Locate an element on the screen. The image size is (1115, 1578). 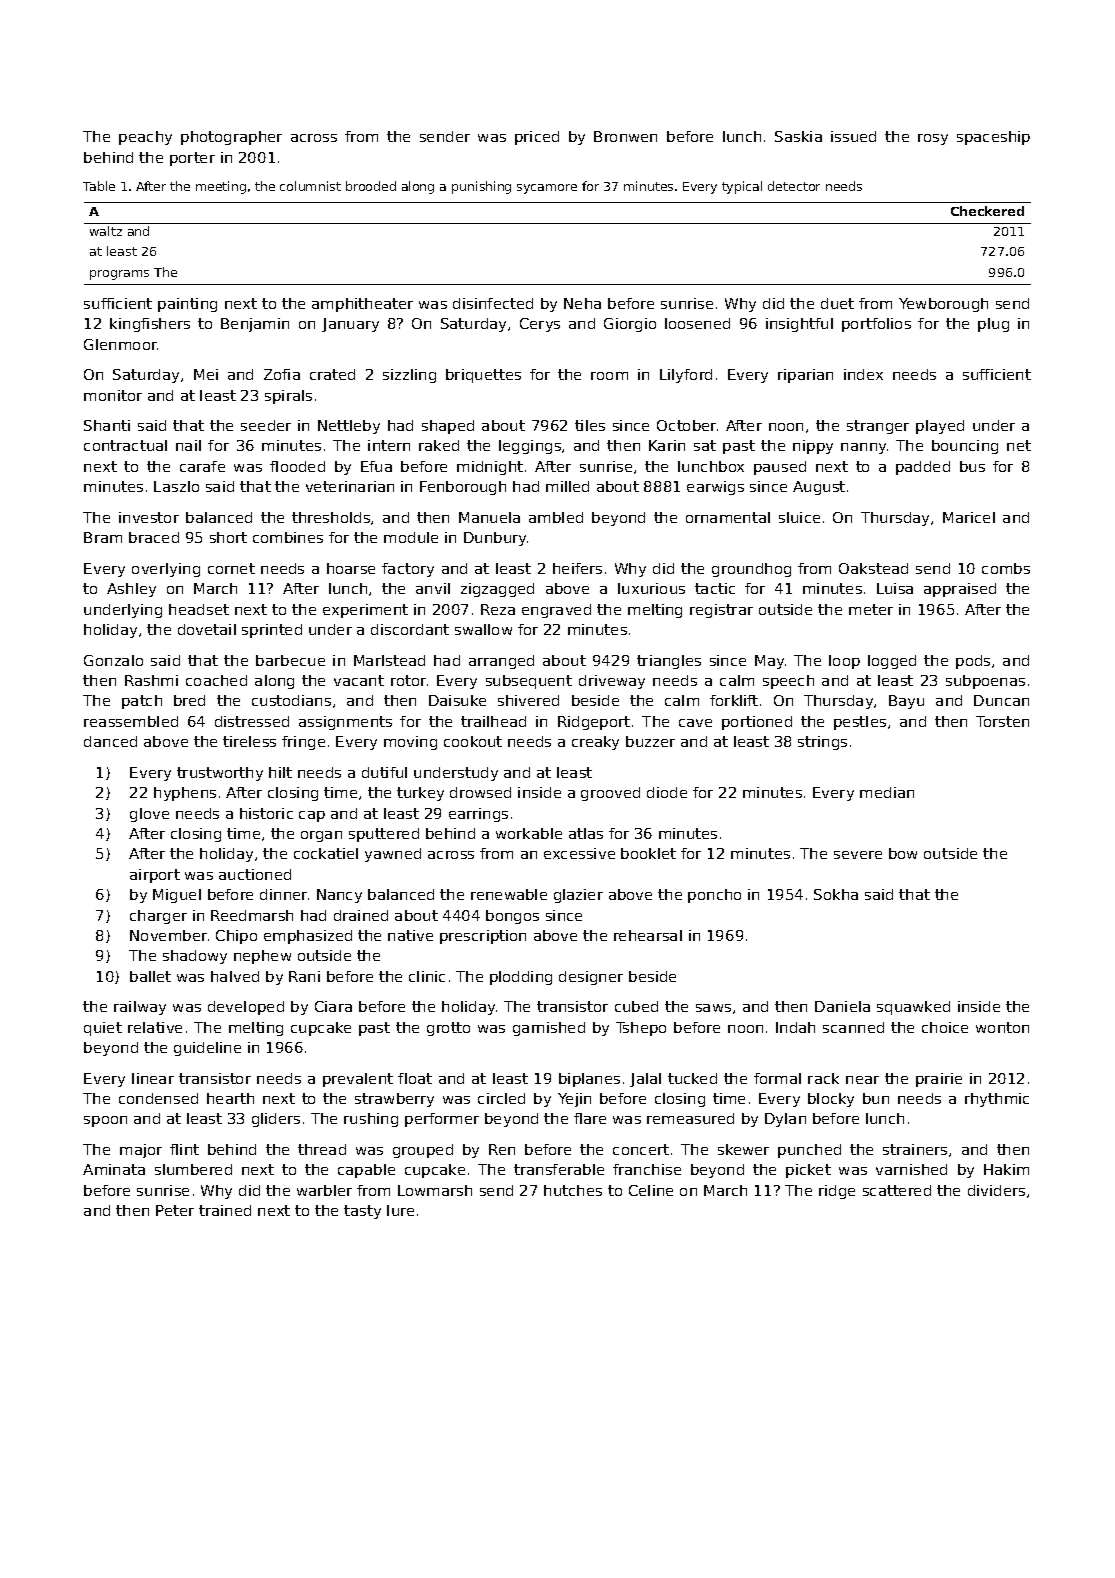
disinfected is located at coordinates (493, 303).
